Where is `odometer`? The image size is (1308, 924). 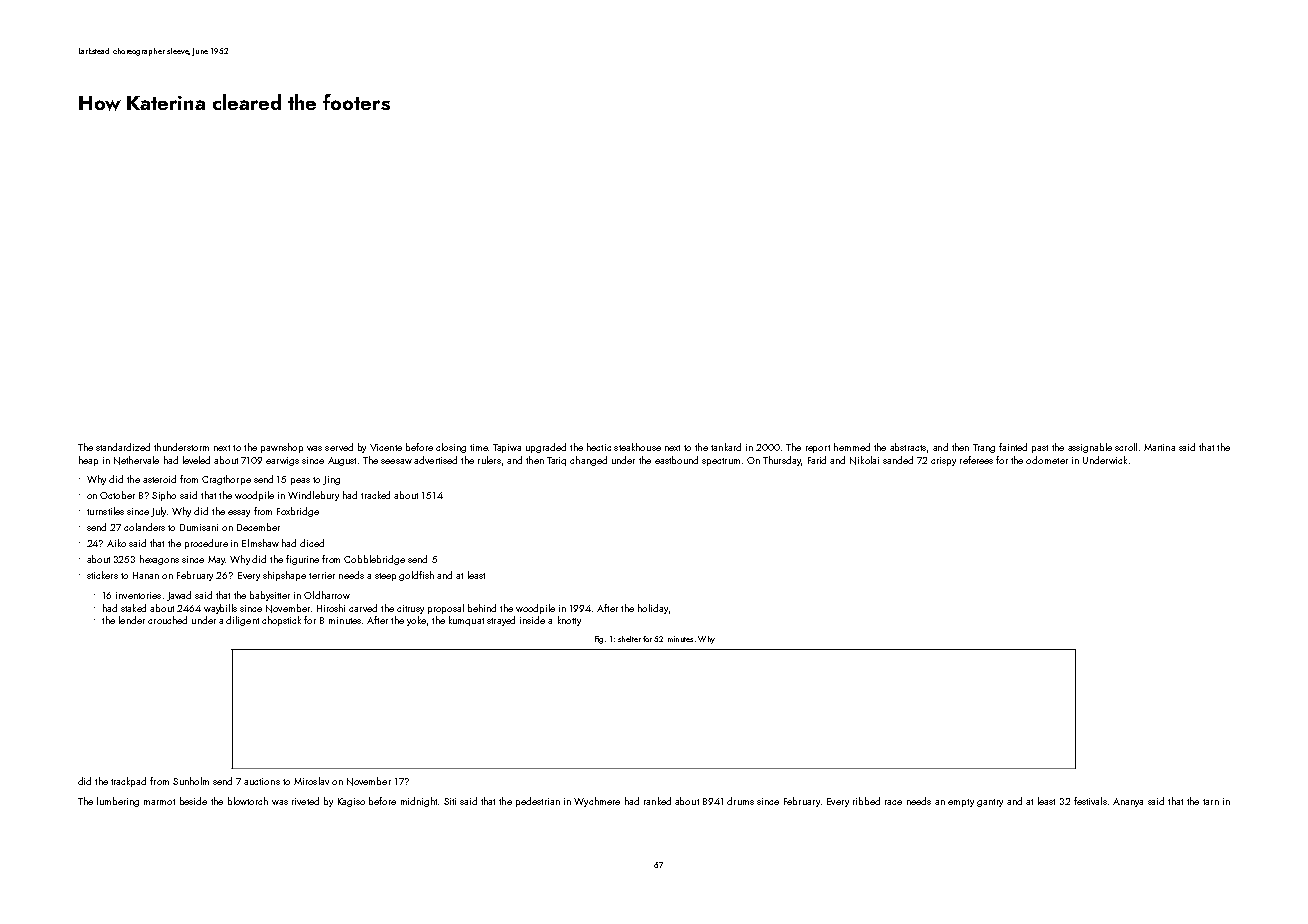 odometer is located at coordinates (1047, 460).
